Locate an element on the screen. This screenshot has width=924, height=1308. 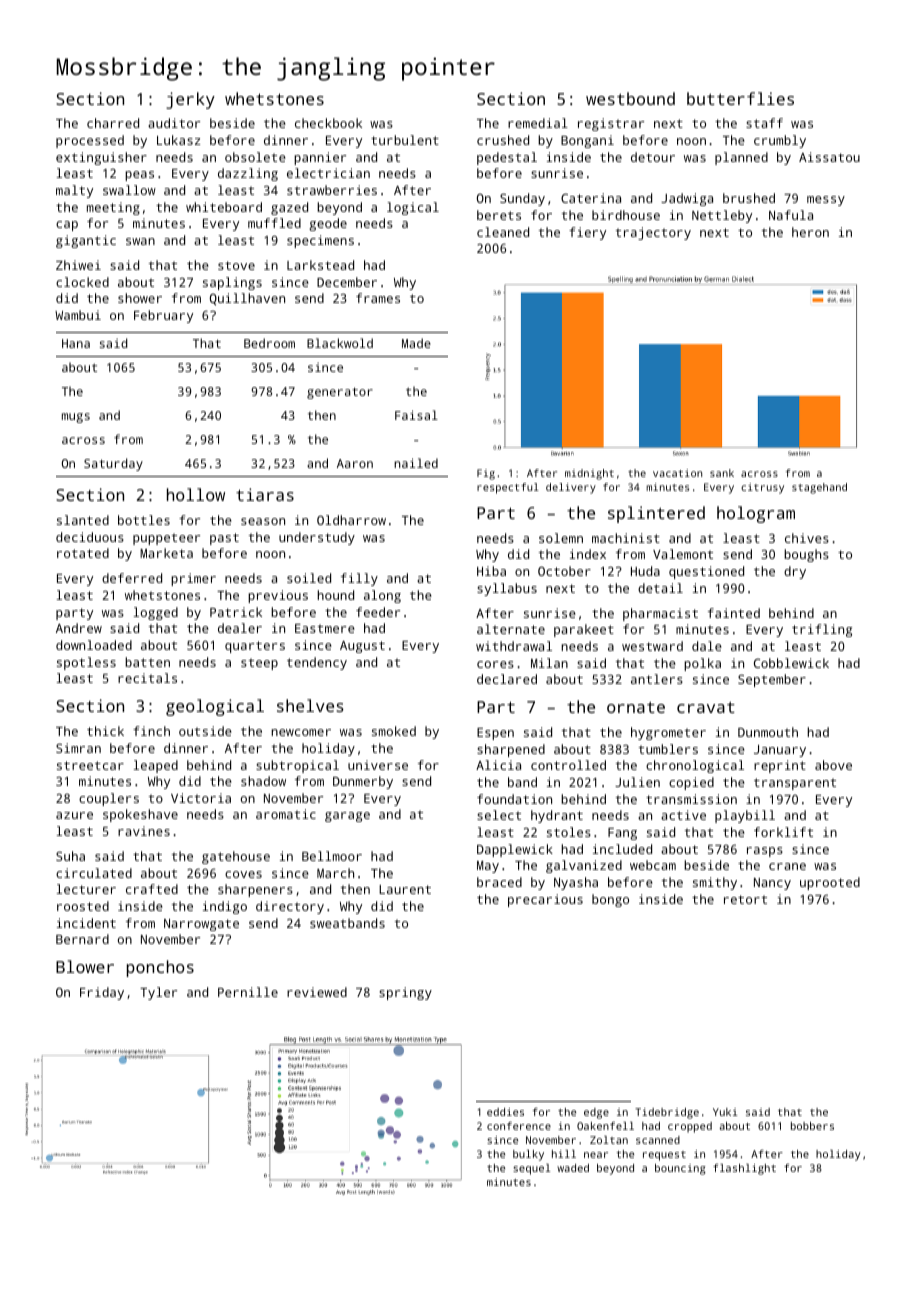
sequel is located at coordinates (531, 1169).
